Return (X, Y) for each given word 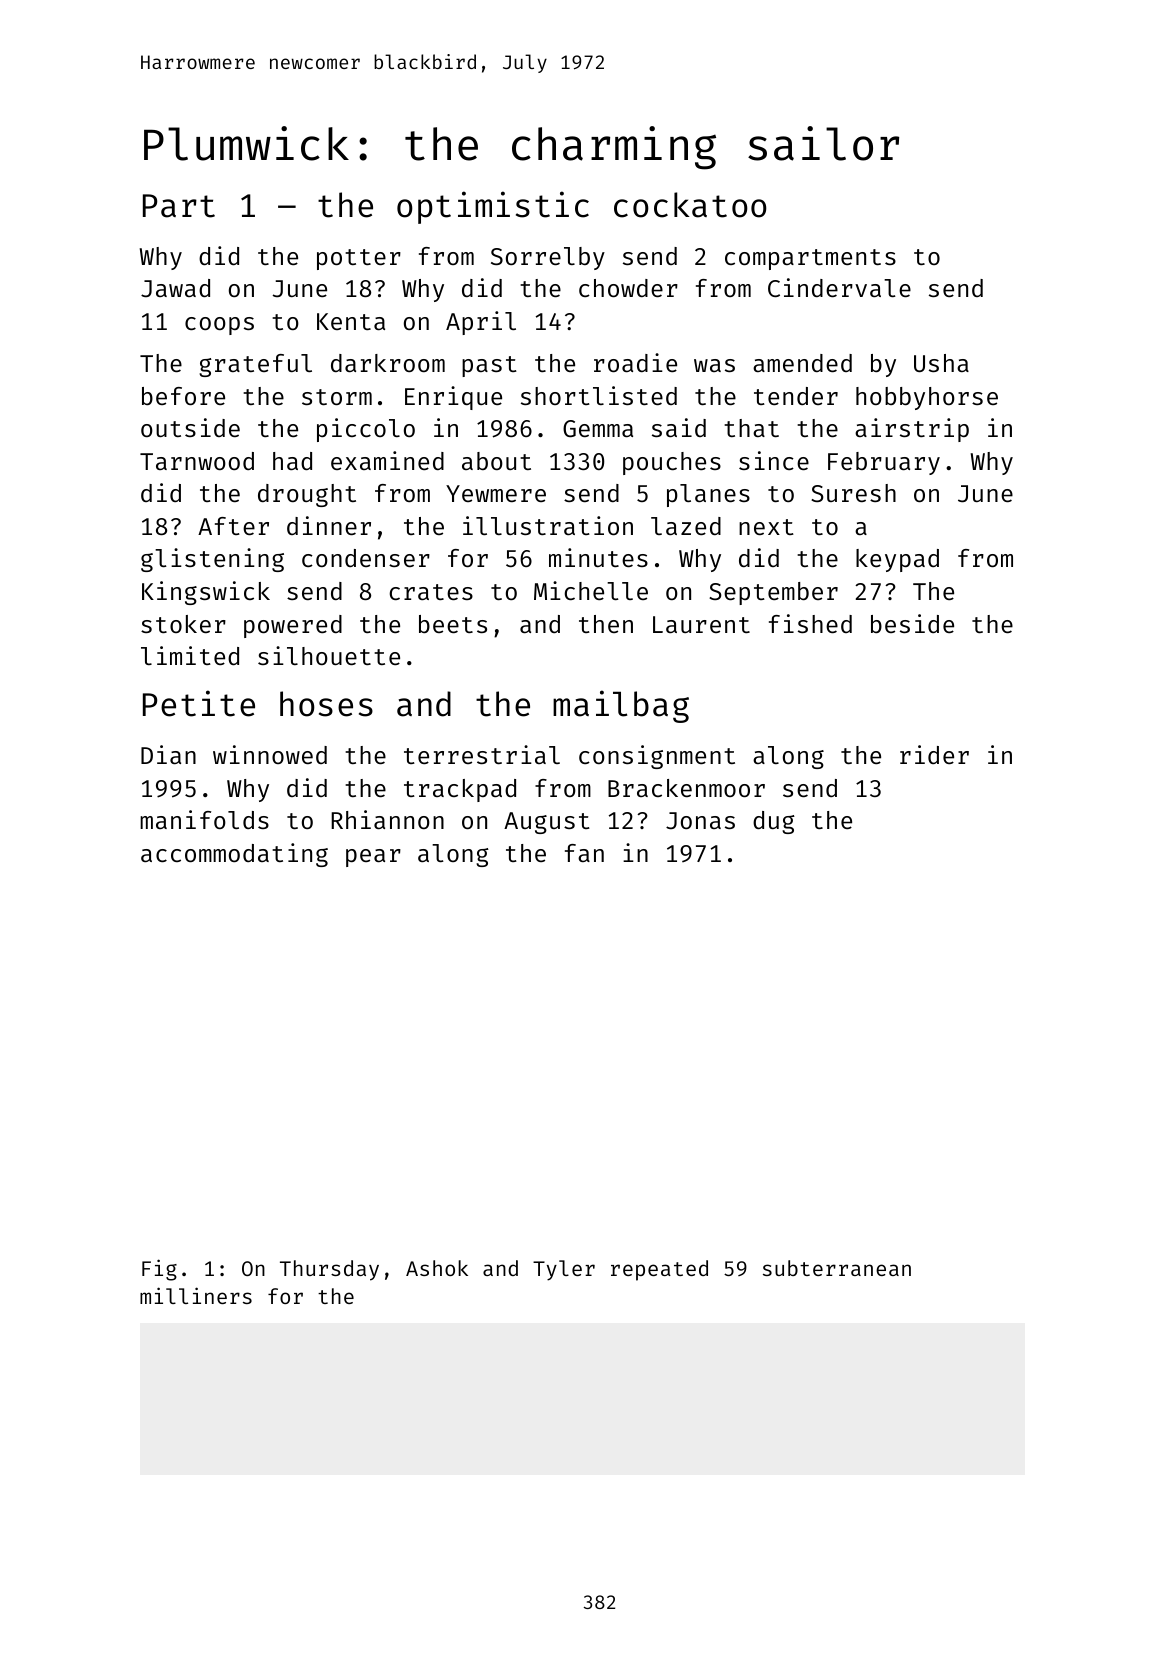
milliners (196, 1295)
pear (373, 858)
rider (934, 754)
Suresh (853, 493)
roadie (635, 362)
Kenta (351, 321)
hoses (326, 704)
